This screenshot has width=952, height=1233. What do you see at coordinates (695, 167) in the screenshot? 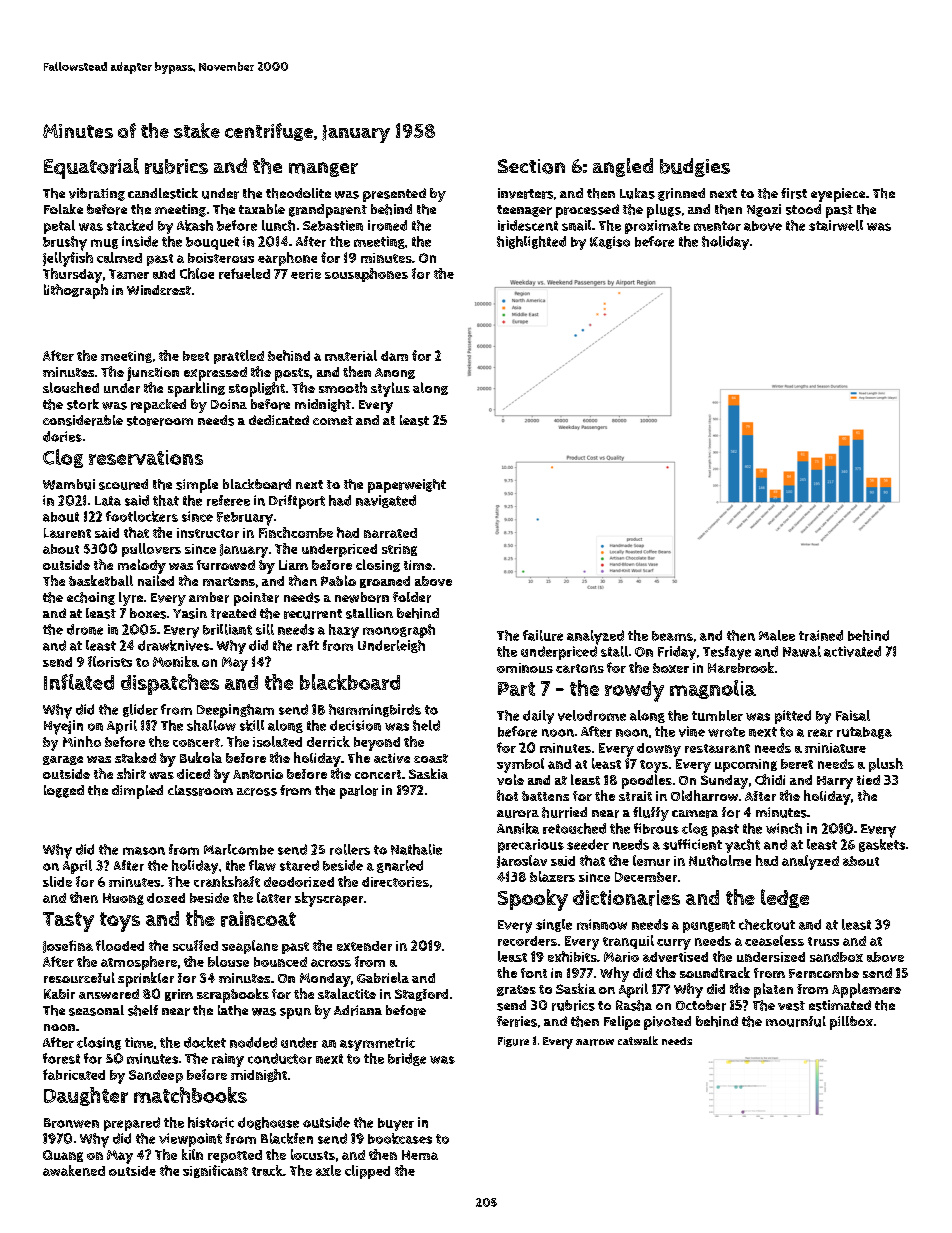
I see `budgies` at bounding box center [695, 167].
